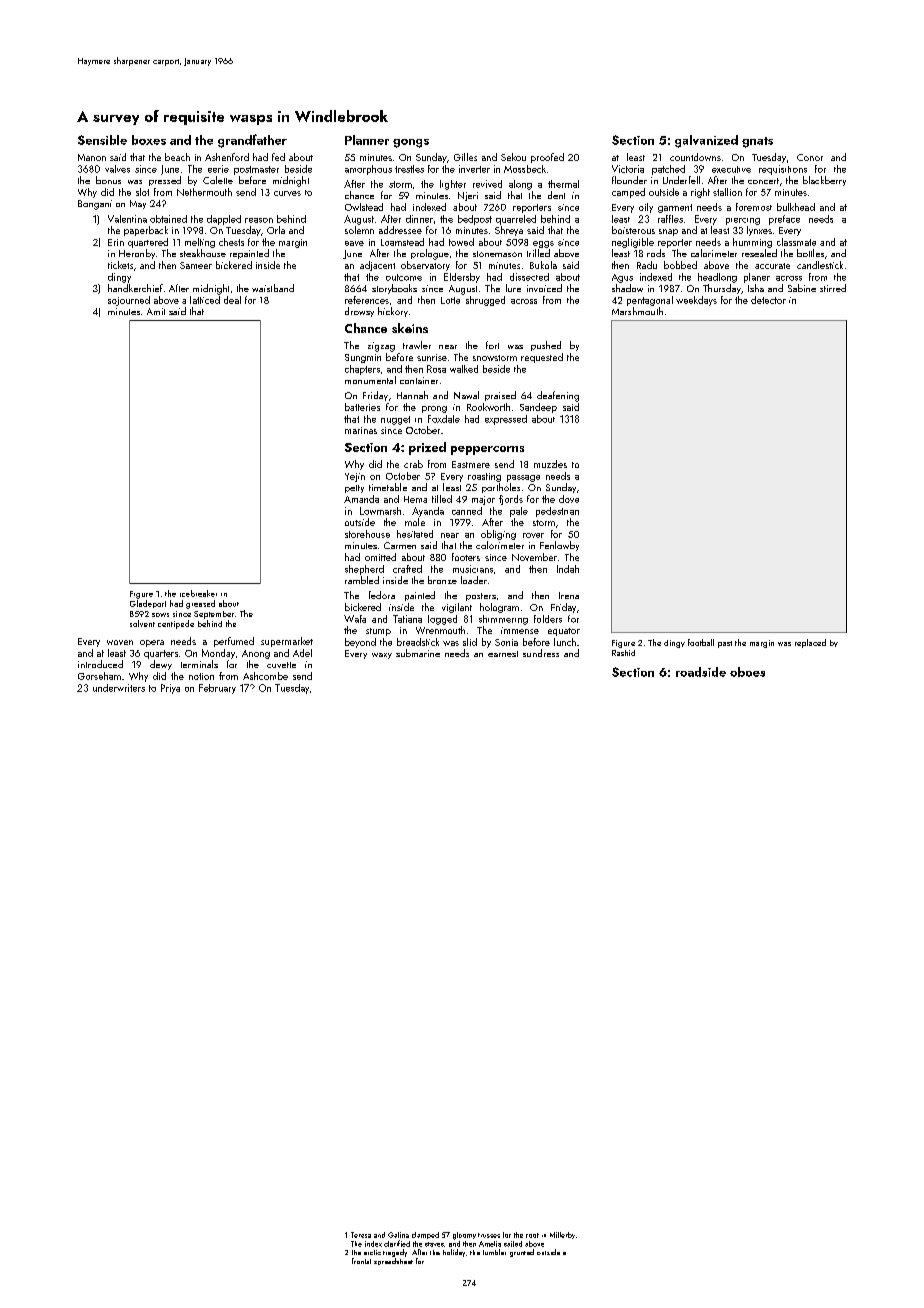  What do you see at coordinates (361, 1261) in the page?
I see `frontal` at bounding box center [361, 1261].
